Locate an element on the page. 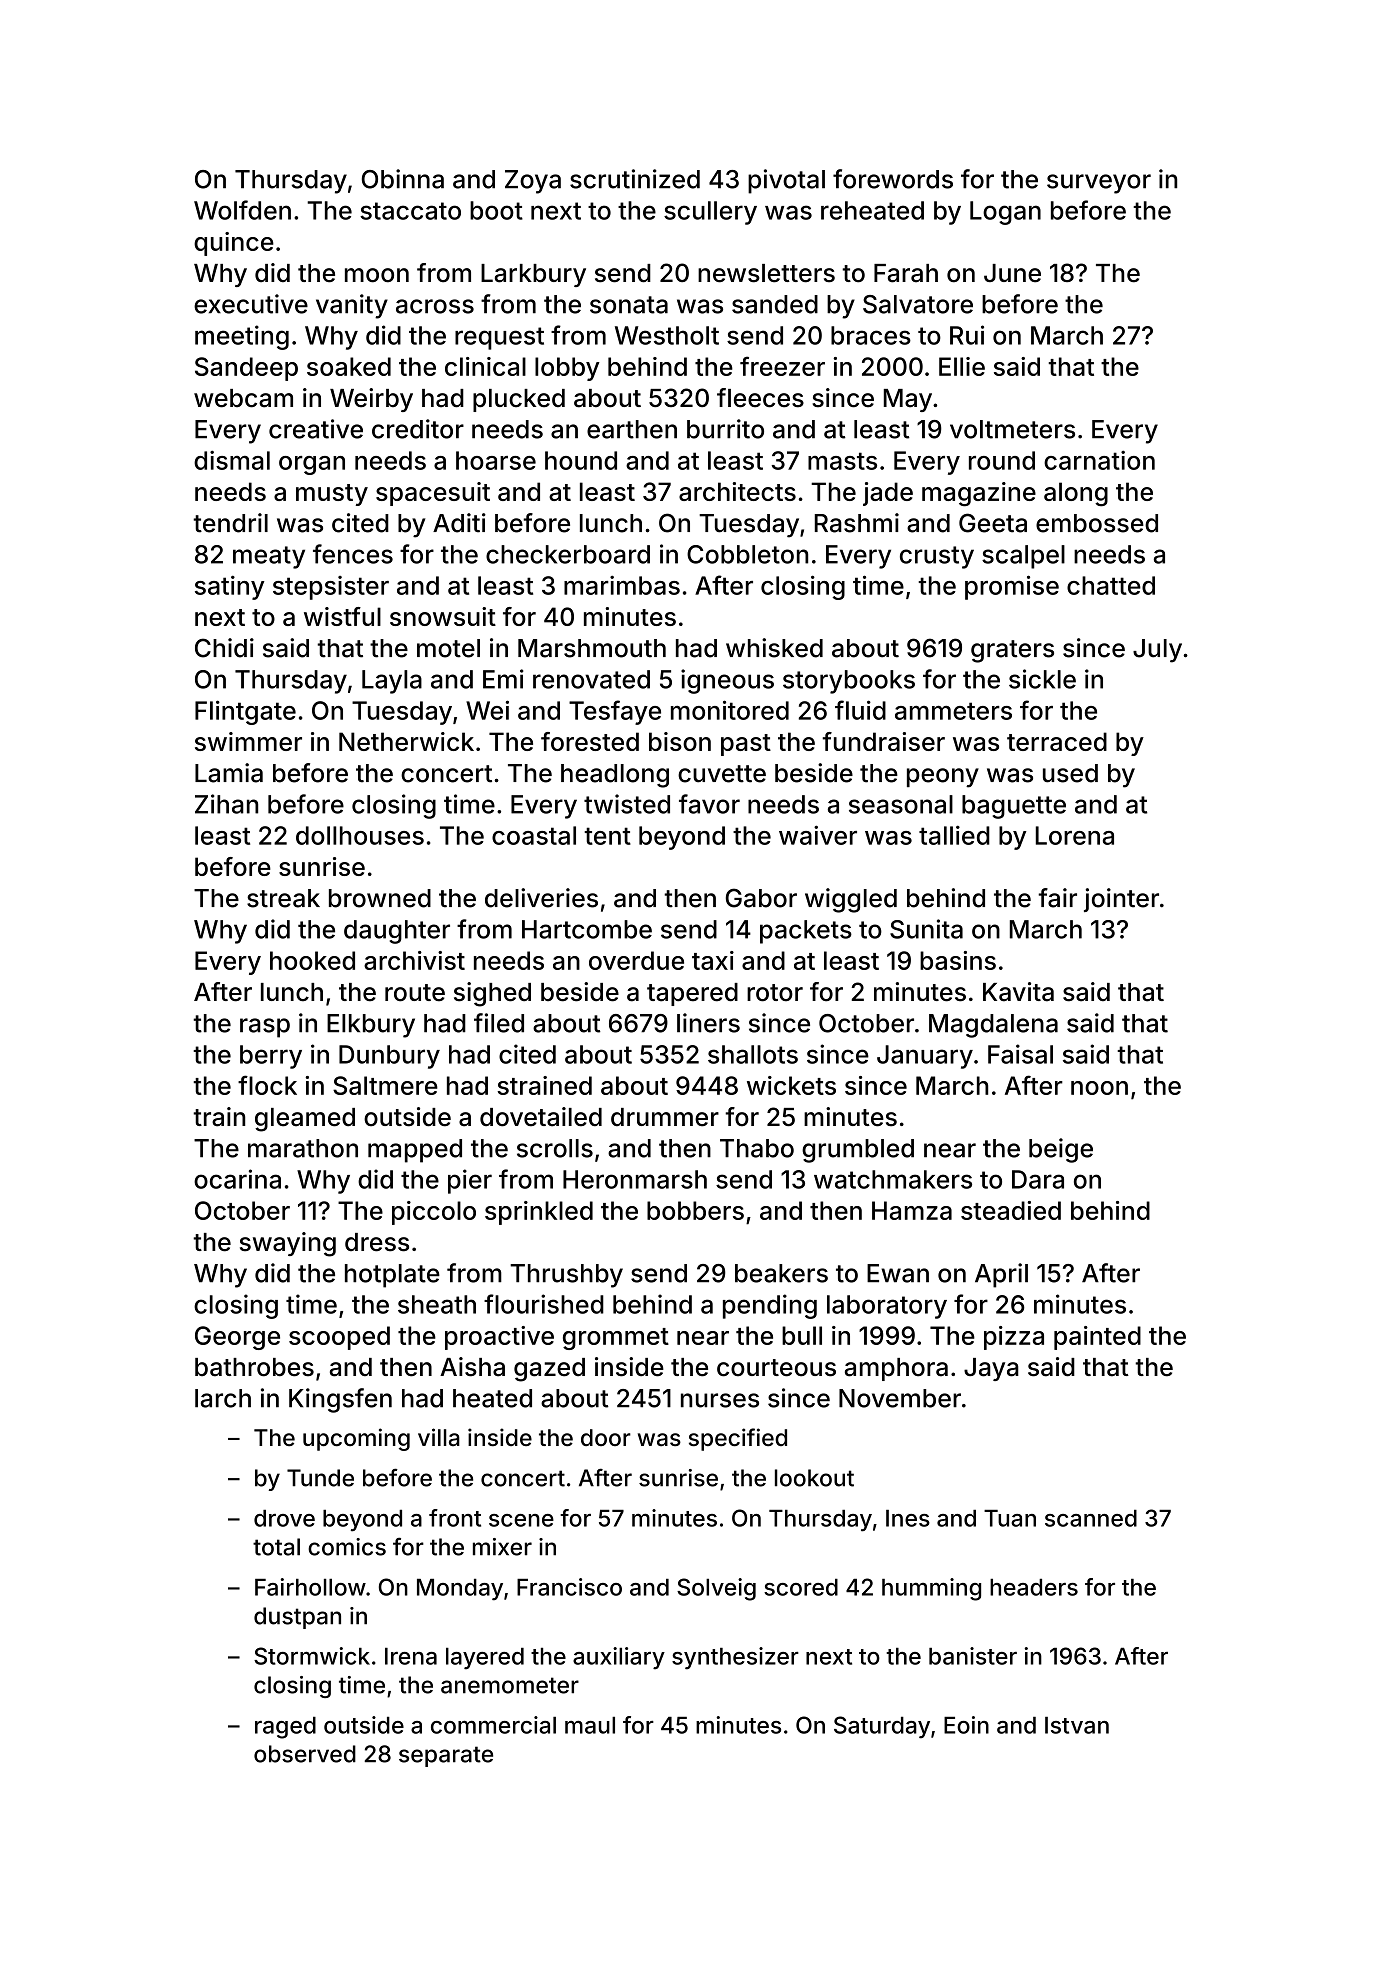 The width and height of the document is (1386, 1969). villa is located at coordinates (439, 1437).
